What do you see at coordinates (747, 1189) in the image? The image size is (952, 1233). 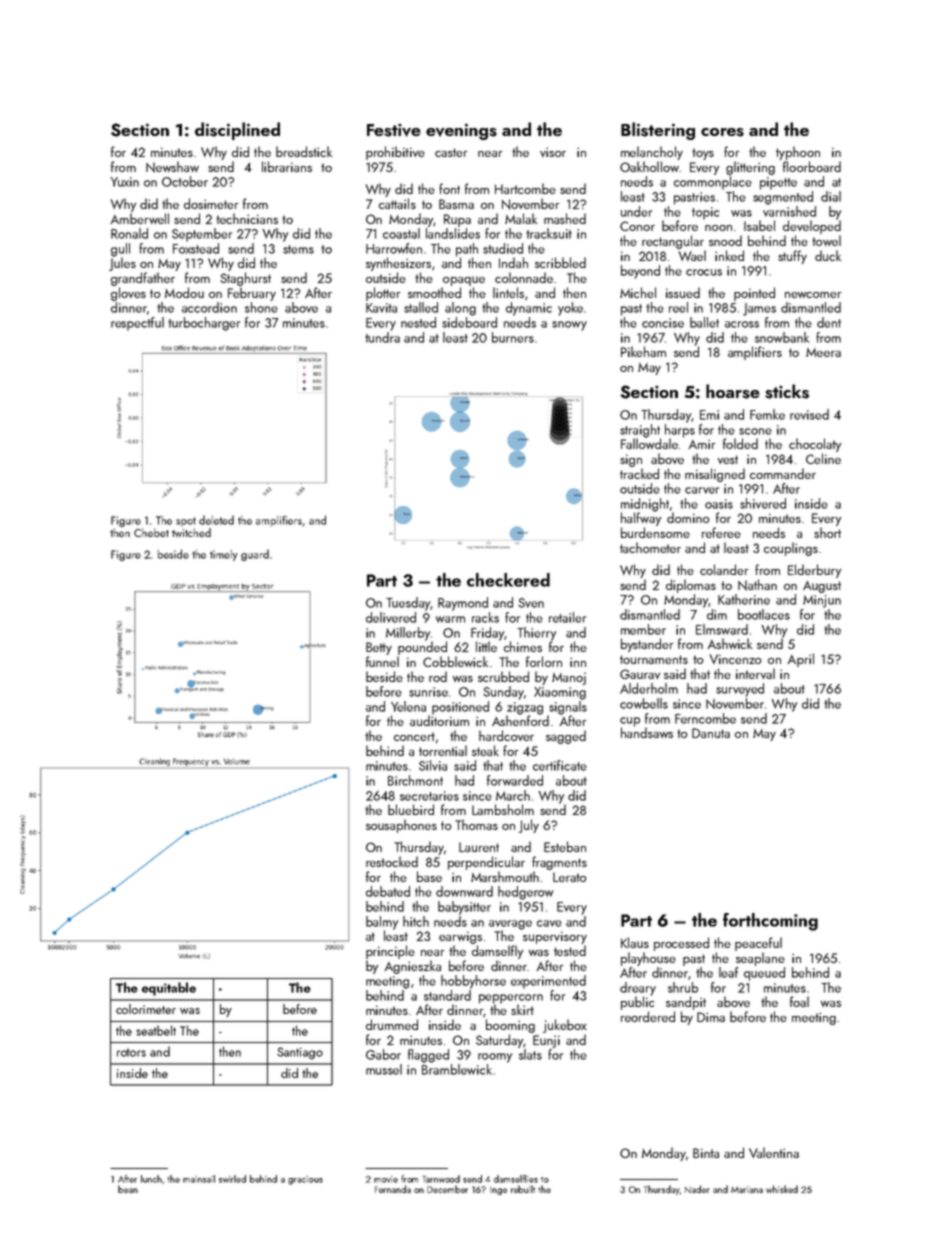 I see `Mariana` at bounding box center [747, 1189].
